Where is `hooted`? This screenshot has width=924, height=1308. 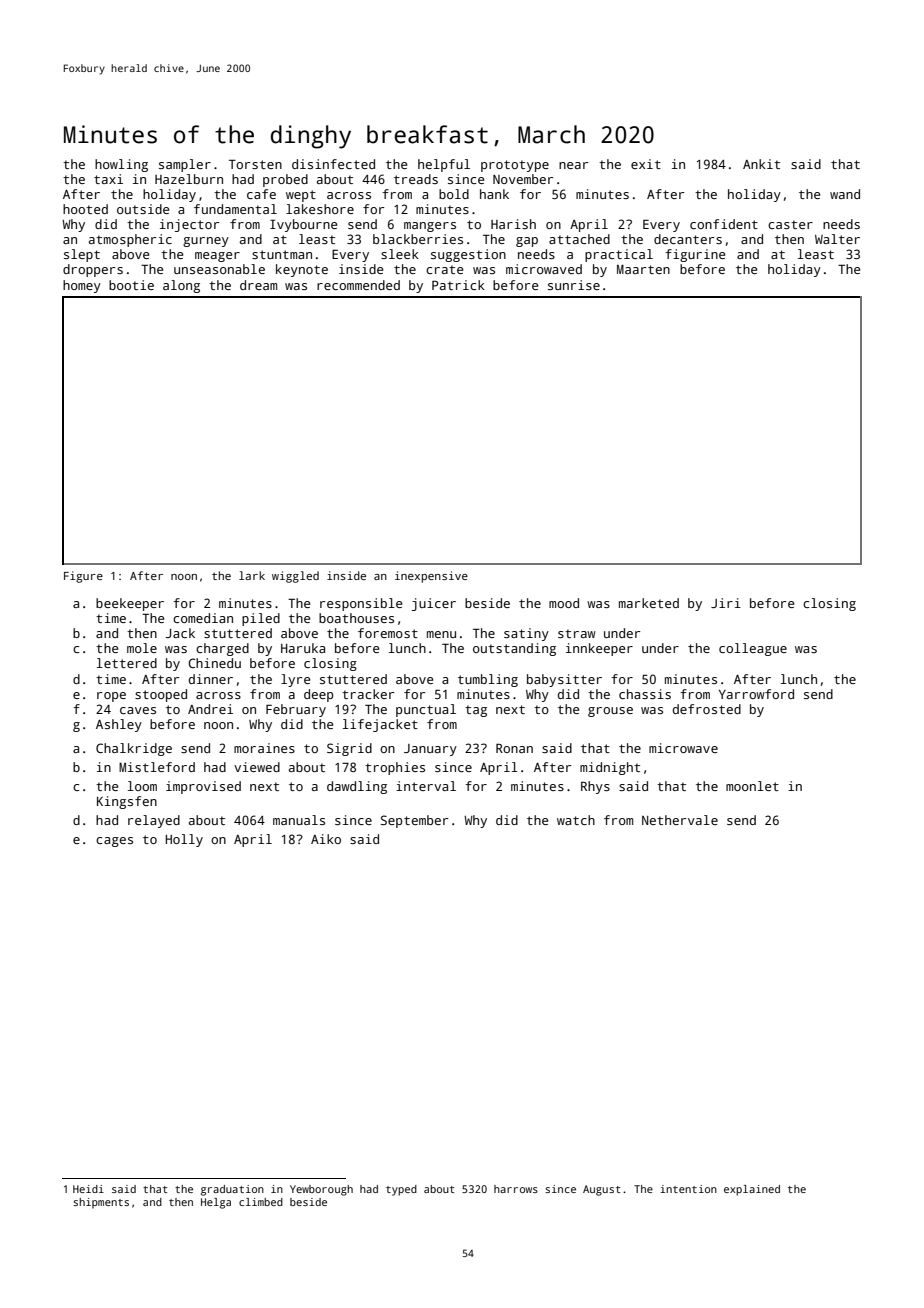
hooted is located at coordinates (85, 209).
